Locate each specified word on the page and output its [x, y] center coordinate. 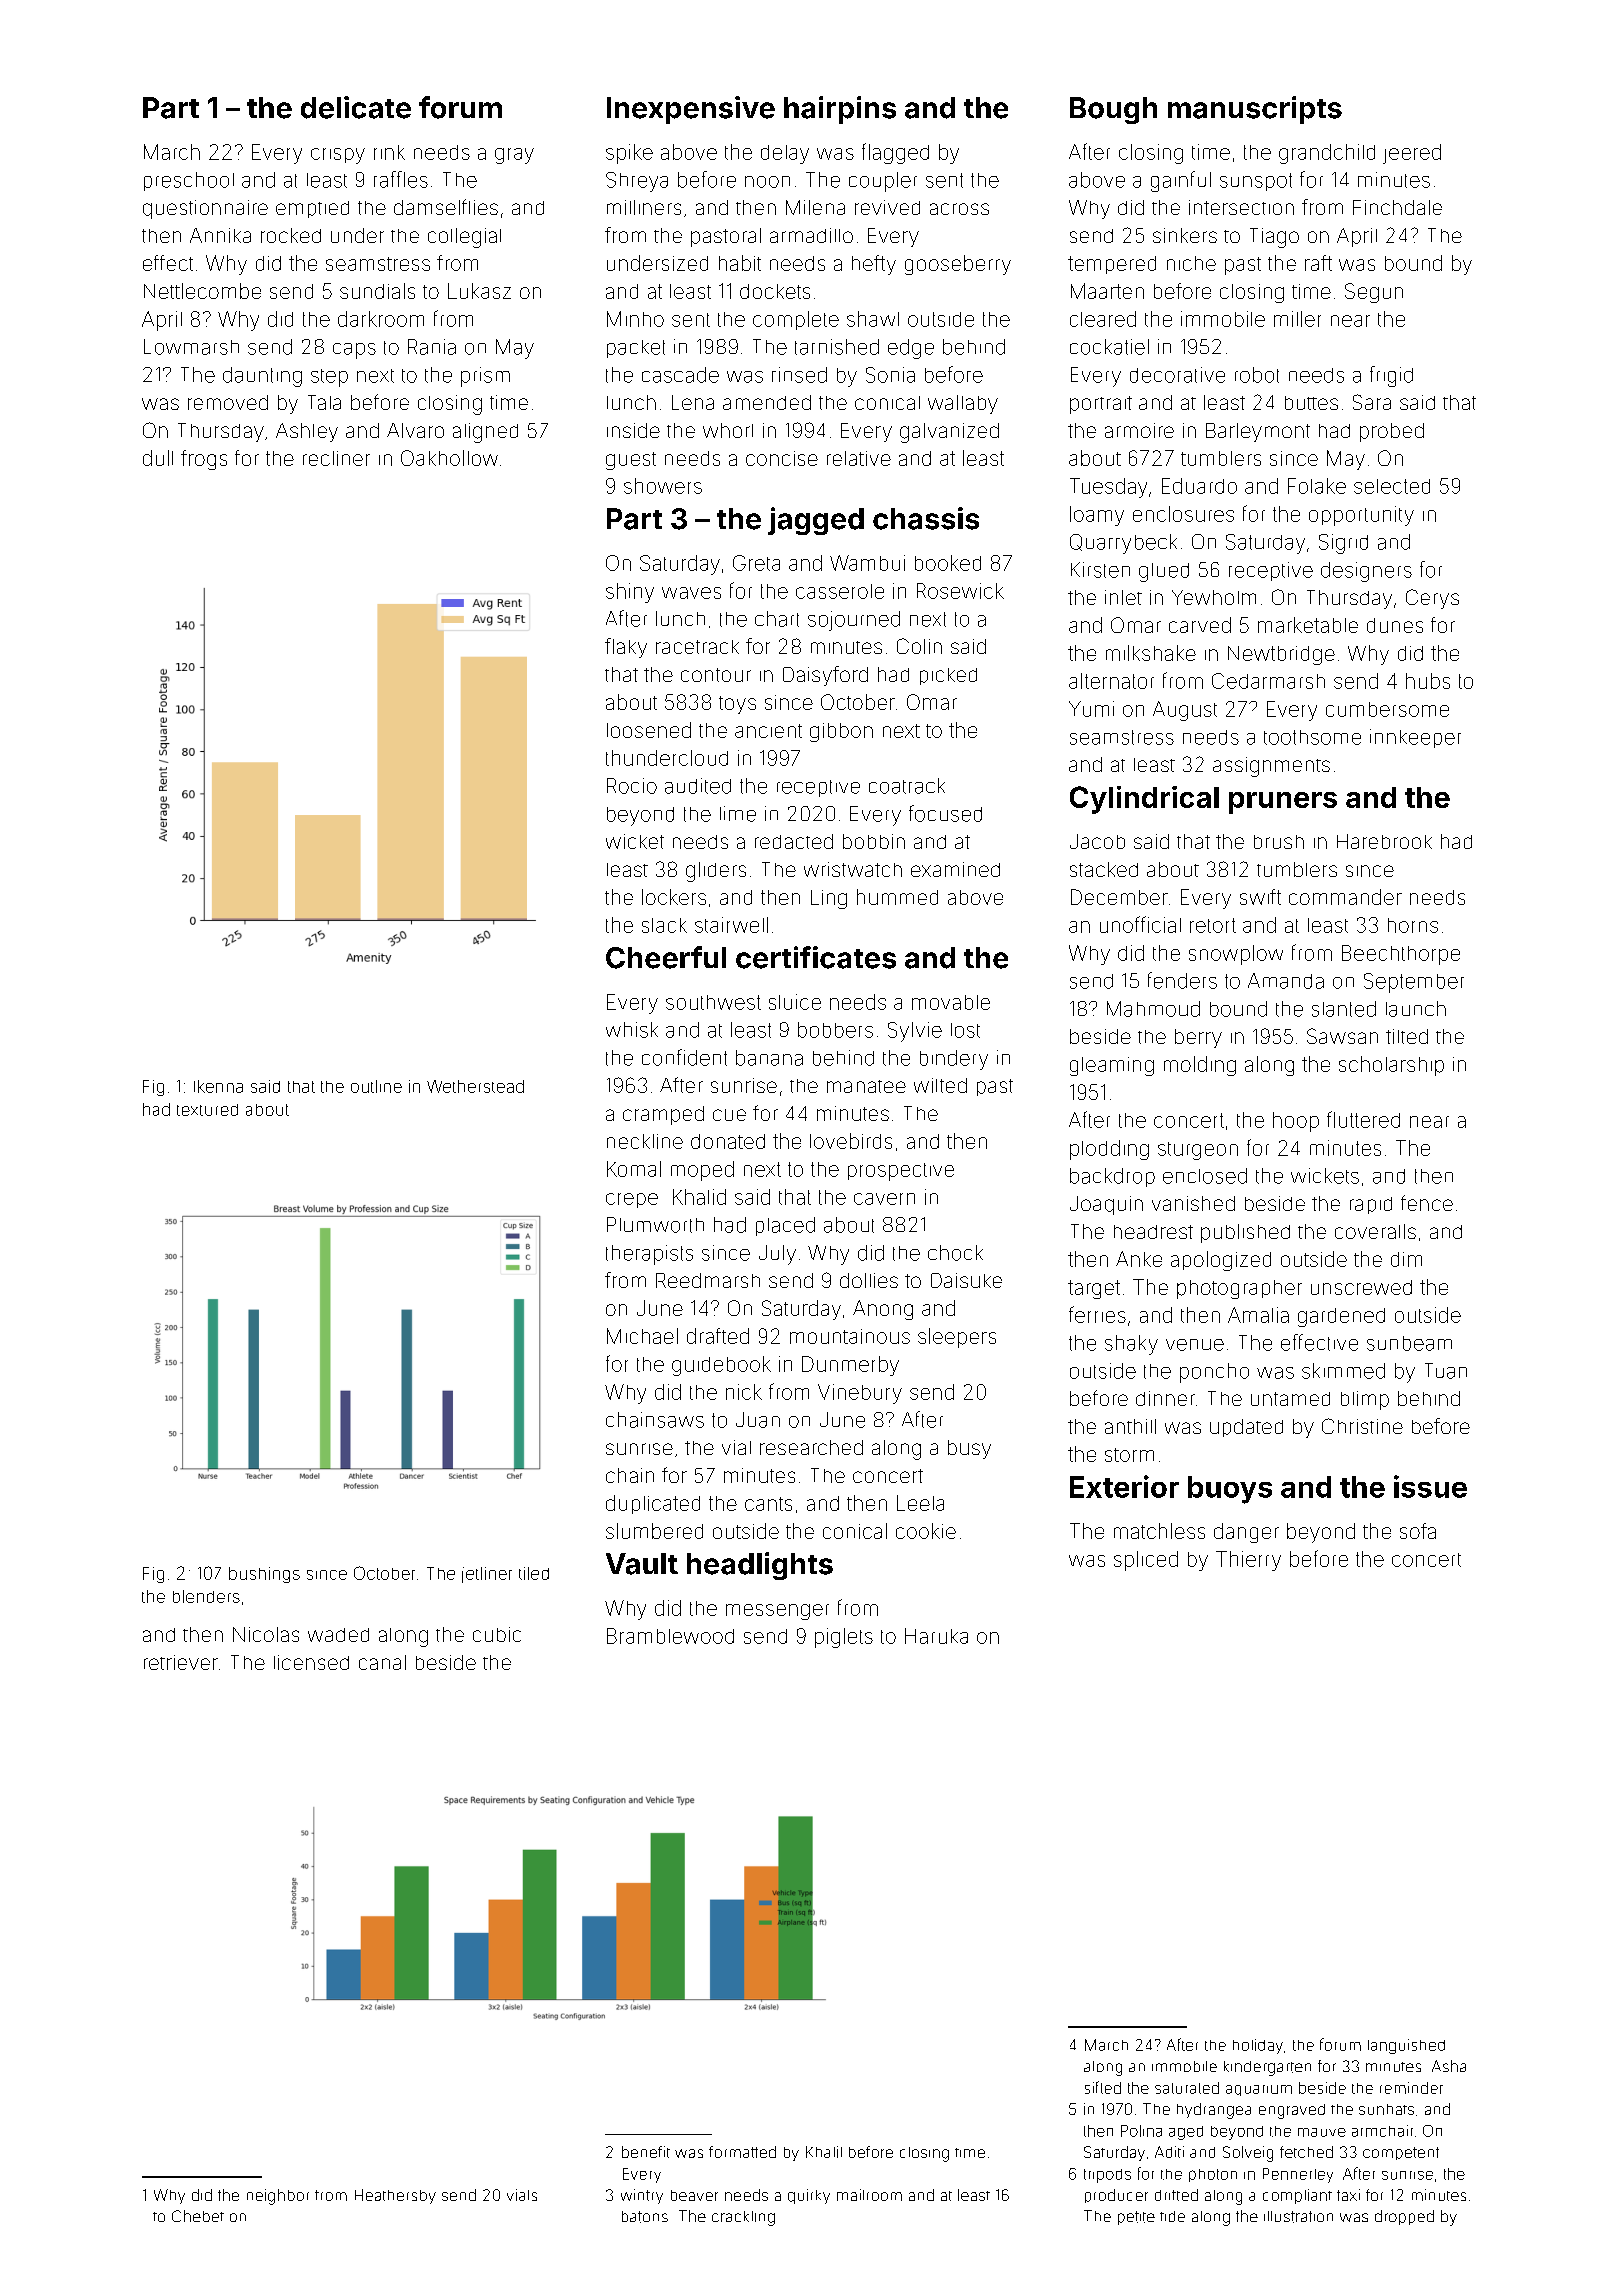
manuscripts [1255, 110]
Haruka [936, 1636]
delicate [356, 107]
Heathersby [395, 2196]
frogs [204, 460]
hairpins [840, 110]
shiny [630, 593]
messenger [777, 1612]
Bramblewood [670, 1636]
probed [1392, 432]
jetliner [487, 1575]
